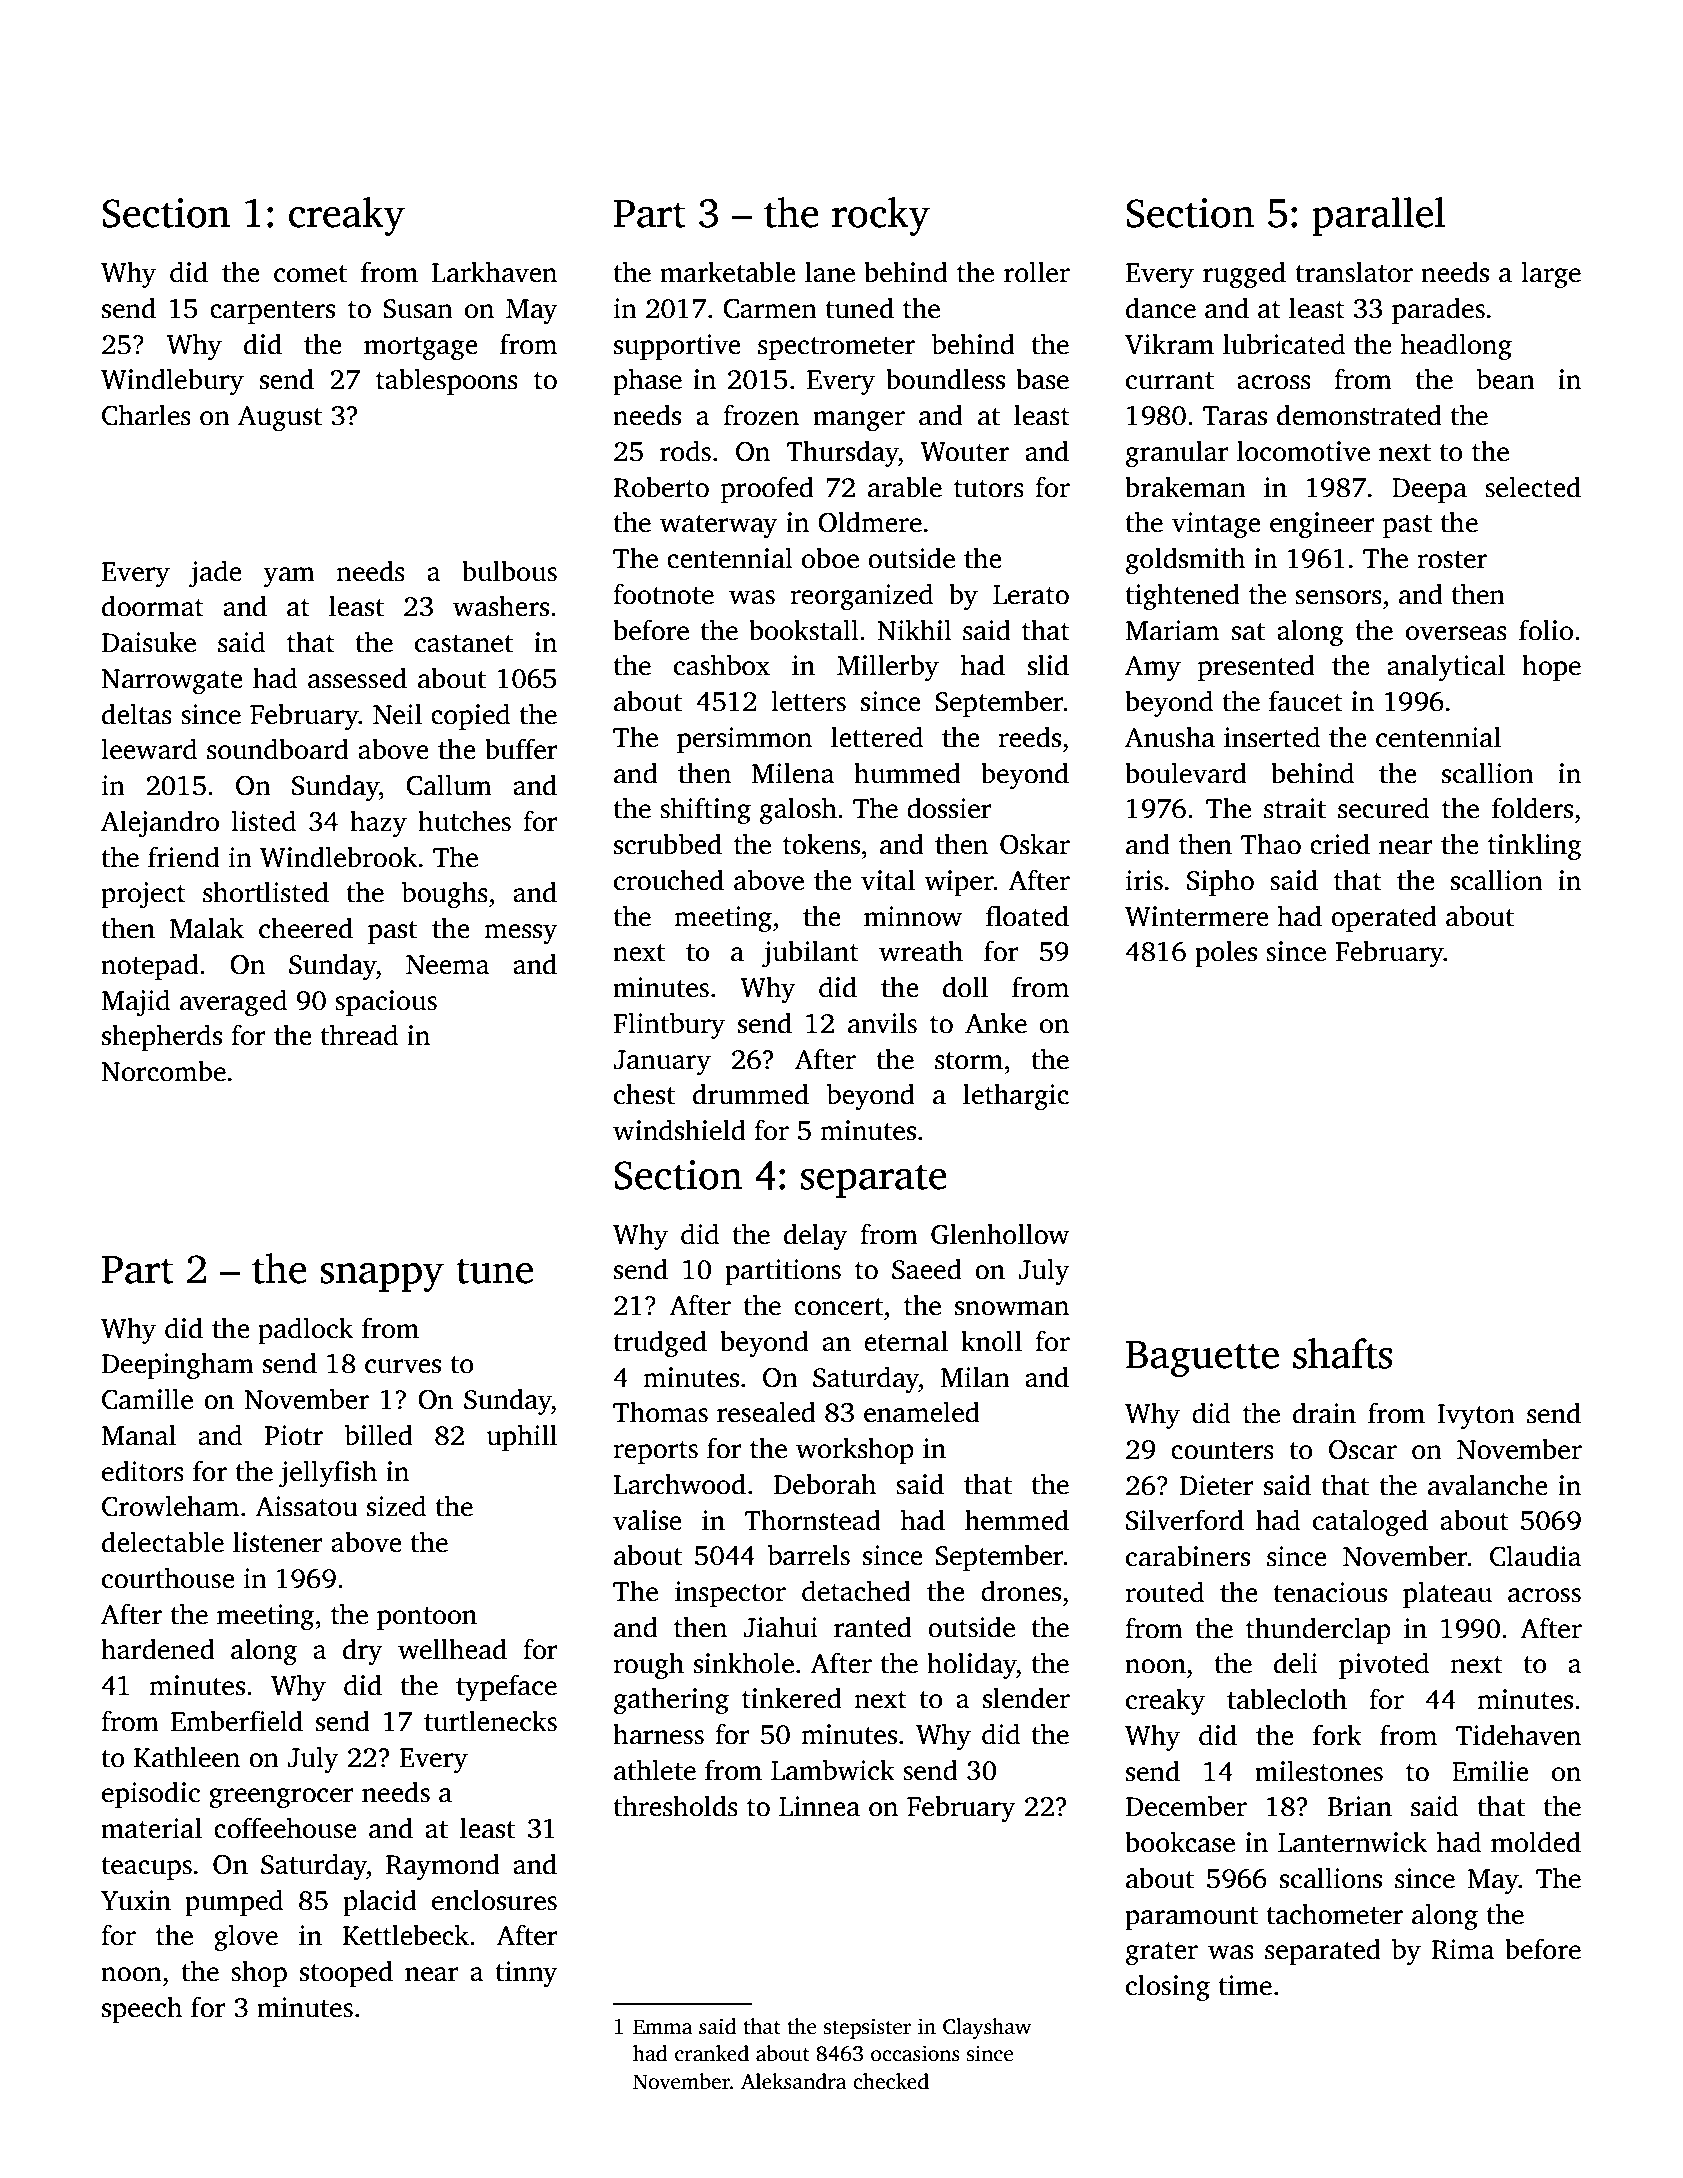 The width and height of the screenshot is (1683, 2178). Describe the element at coordinates (1438, 310) in the screenshot. I see `parades` at that location.
